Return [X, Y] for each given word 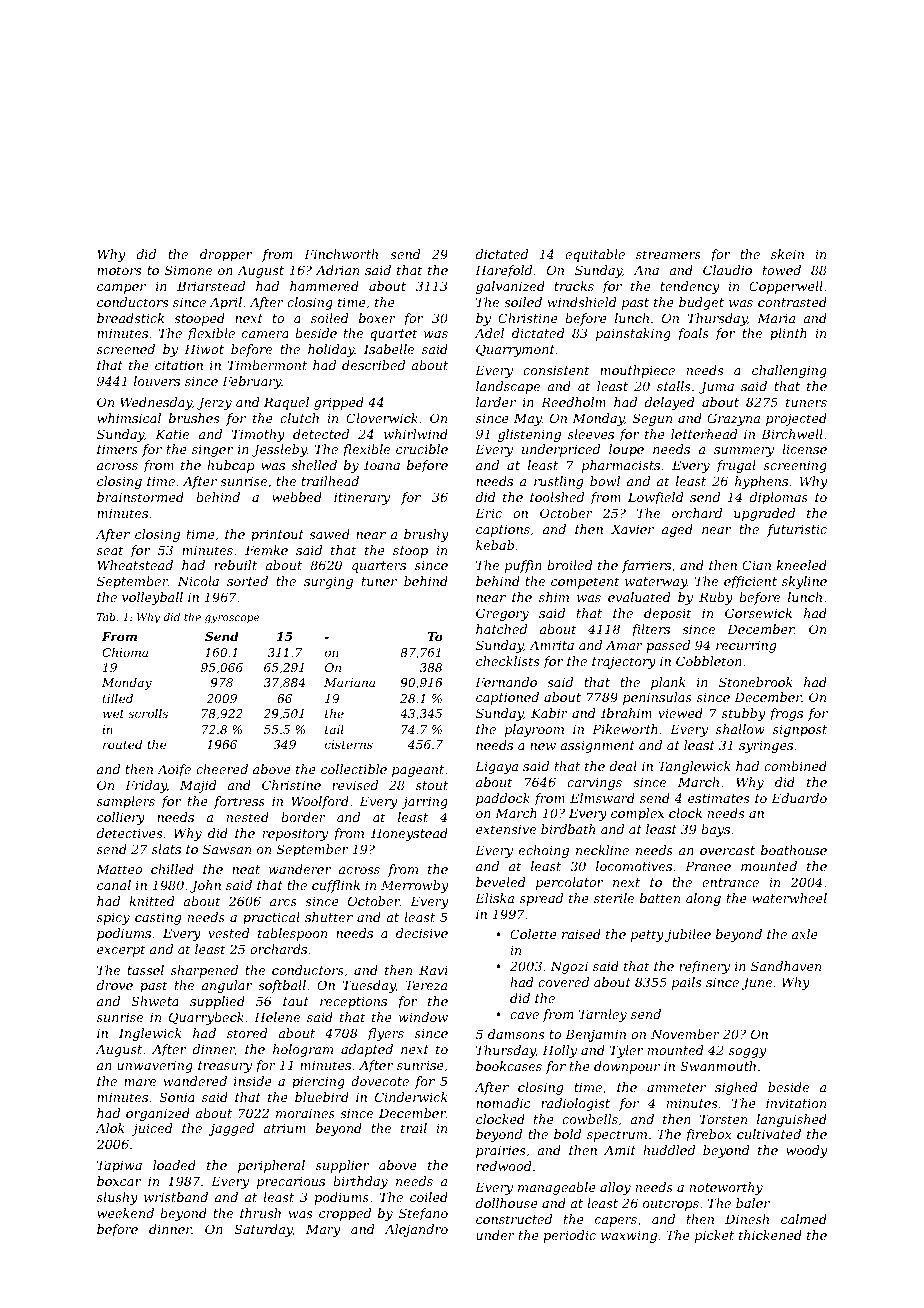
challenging [789, 371]
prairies [500, 1151]
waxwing [629, 1237]
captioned [507, 698]
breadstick [130, 318]
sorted [247, 581]
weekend [125, 1213]
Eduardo [799, 798]
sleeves [591, 434]
